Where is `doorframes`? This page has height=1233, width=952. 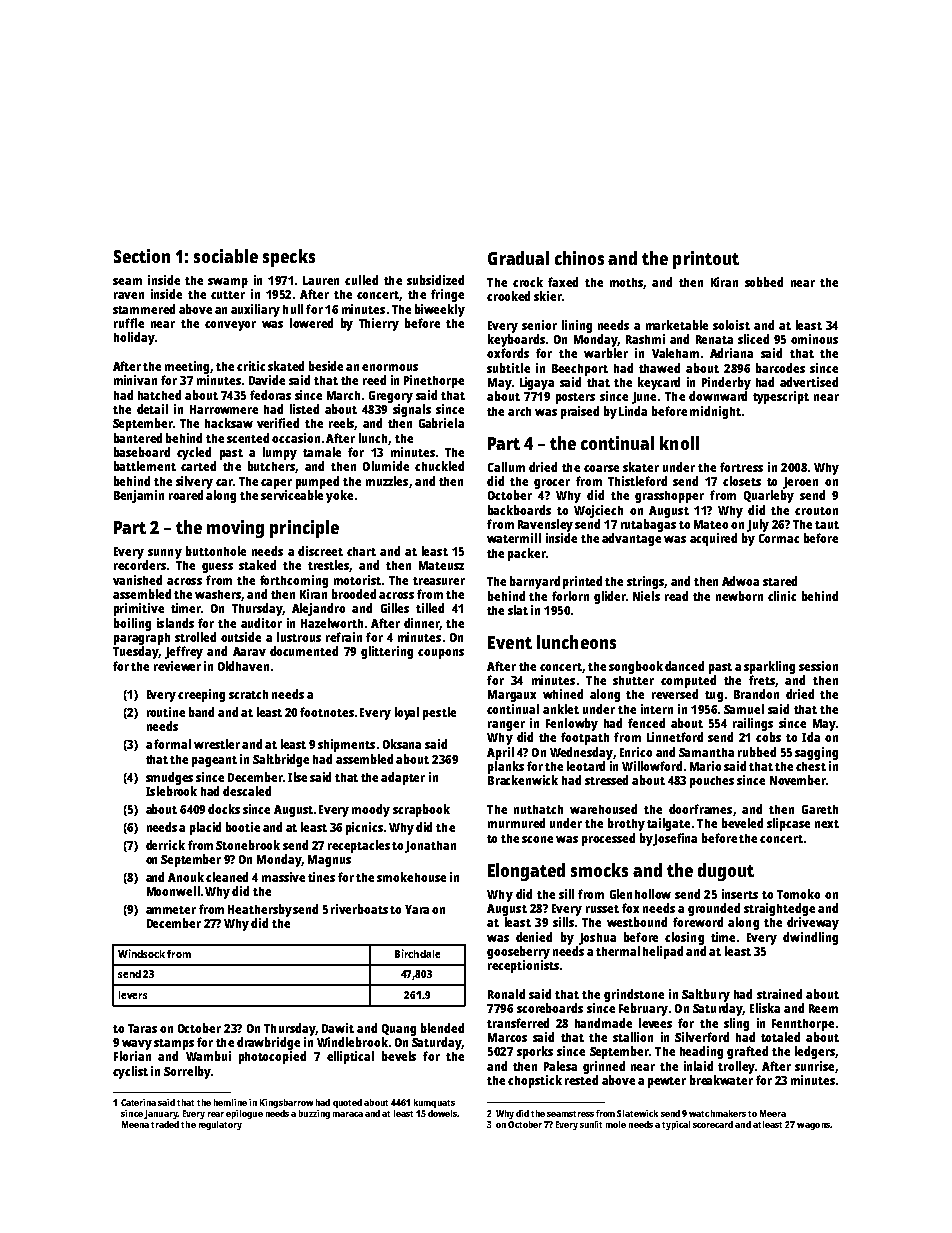
doorframes is located at coordinates (700, 809).
